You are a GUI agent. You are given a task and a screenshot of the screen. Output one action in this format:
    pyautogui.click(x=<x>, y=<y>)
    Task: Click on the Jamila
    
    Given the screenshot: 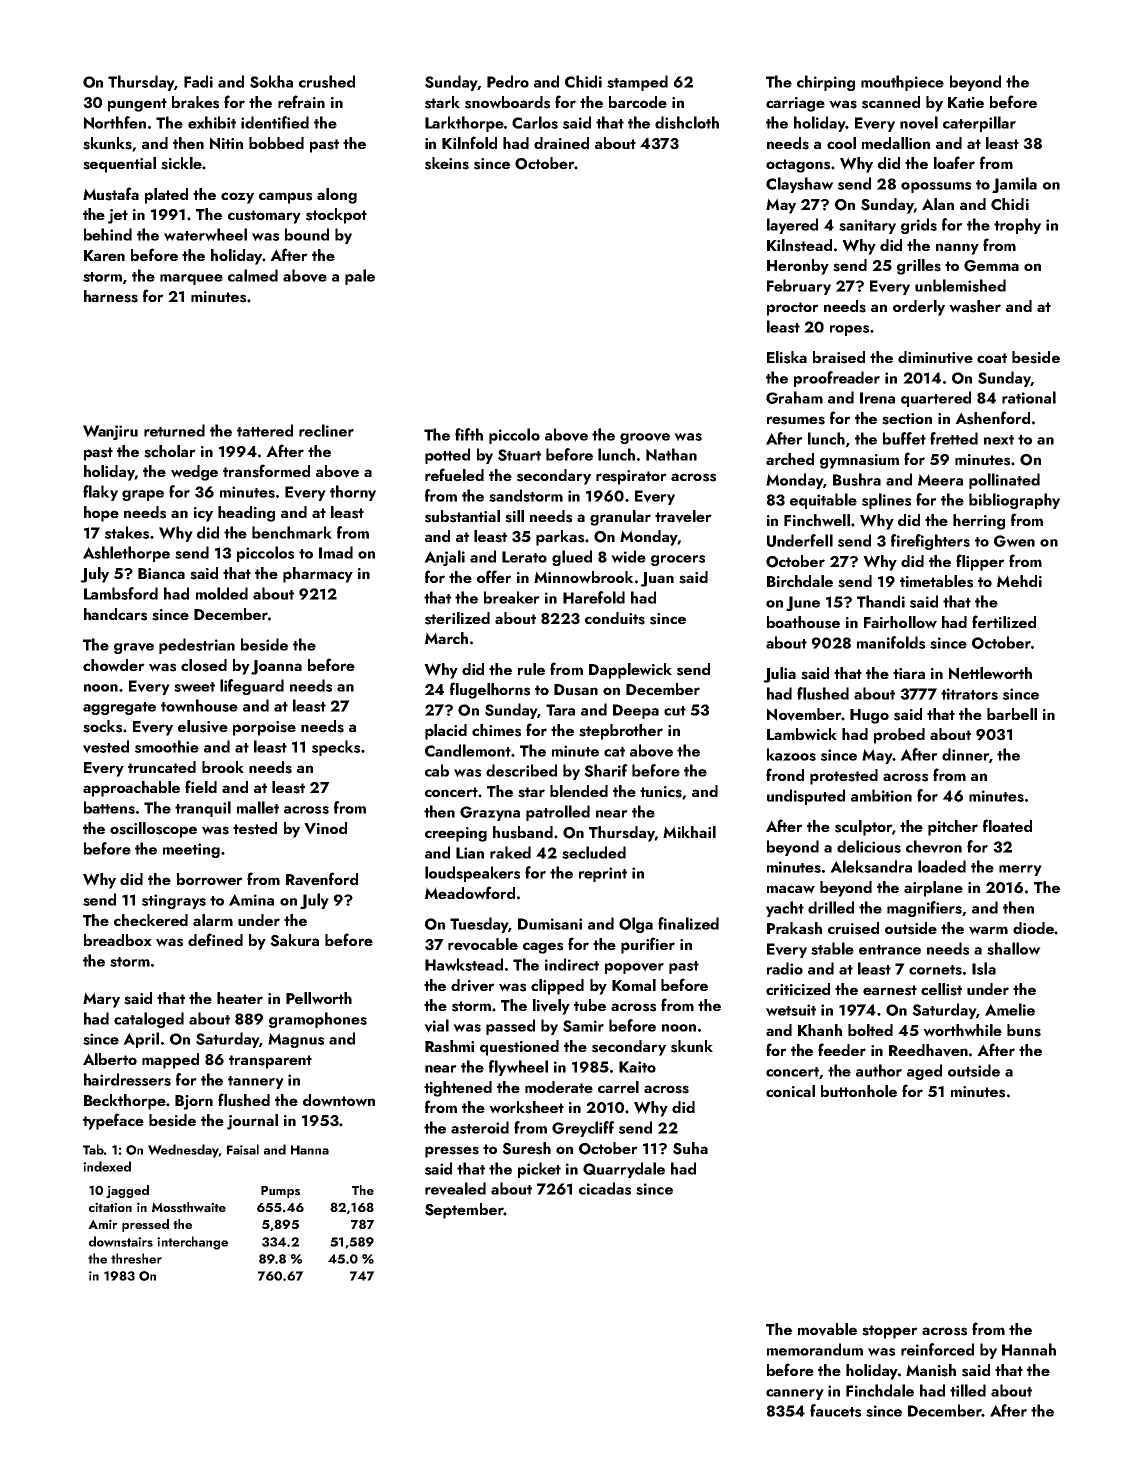 What is the action you would take?
    pyautogui.click(x=1014, y=185)
